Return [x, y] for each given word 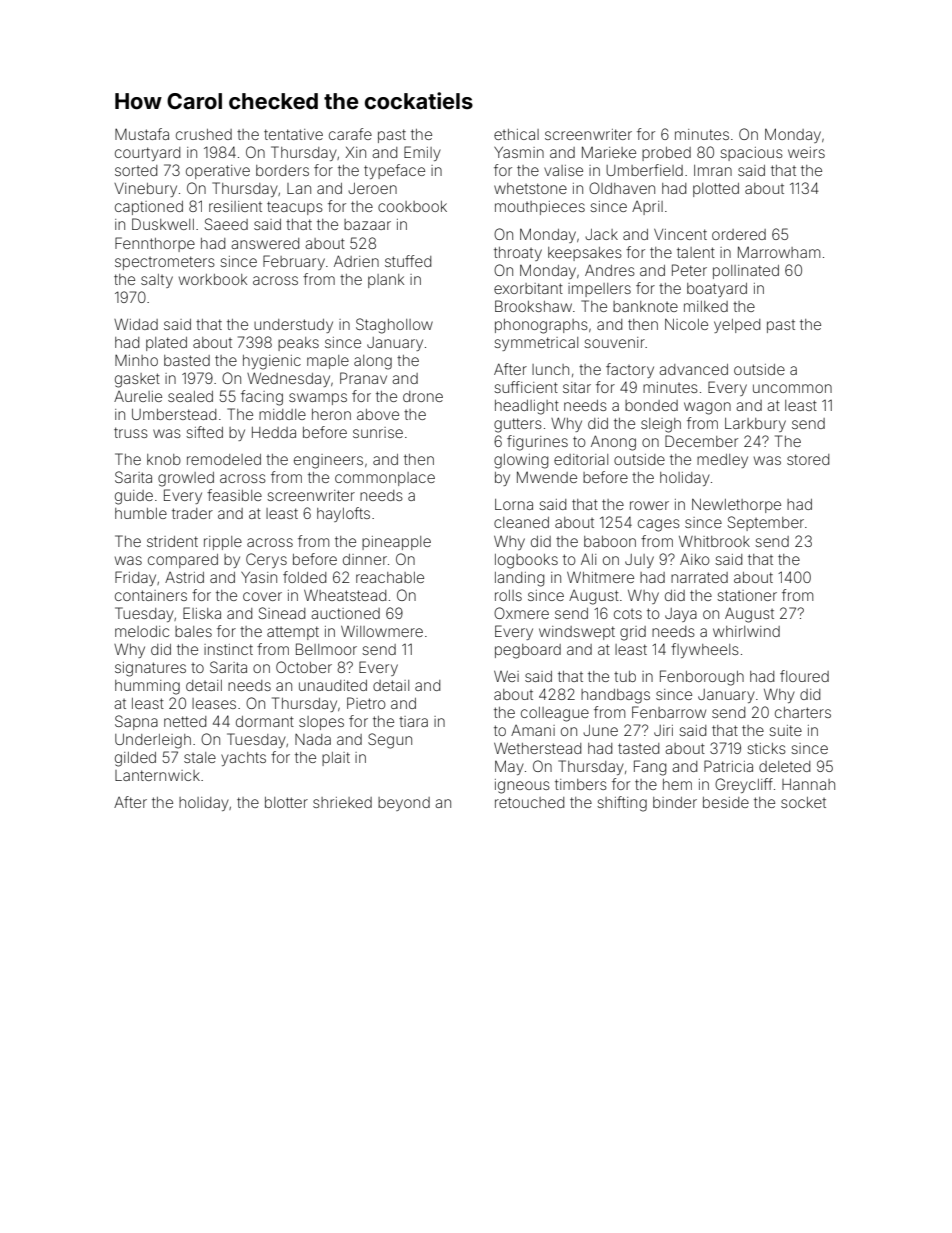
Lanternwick [157, 775]
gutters [518, 425]
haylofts [343, 514]
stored [808, 459]
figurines [537, 443]
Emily [422, 153]
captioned [149, 208]
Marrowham [779, 252]
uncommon [792, 388]
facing [262, 398]
